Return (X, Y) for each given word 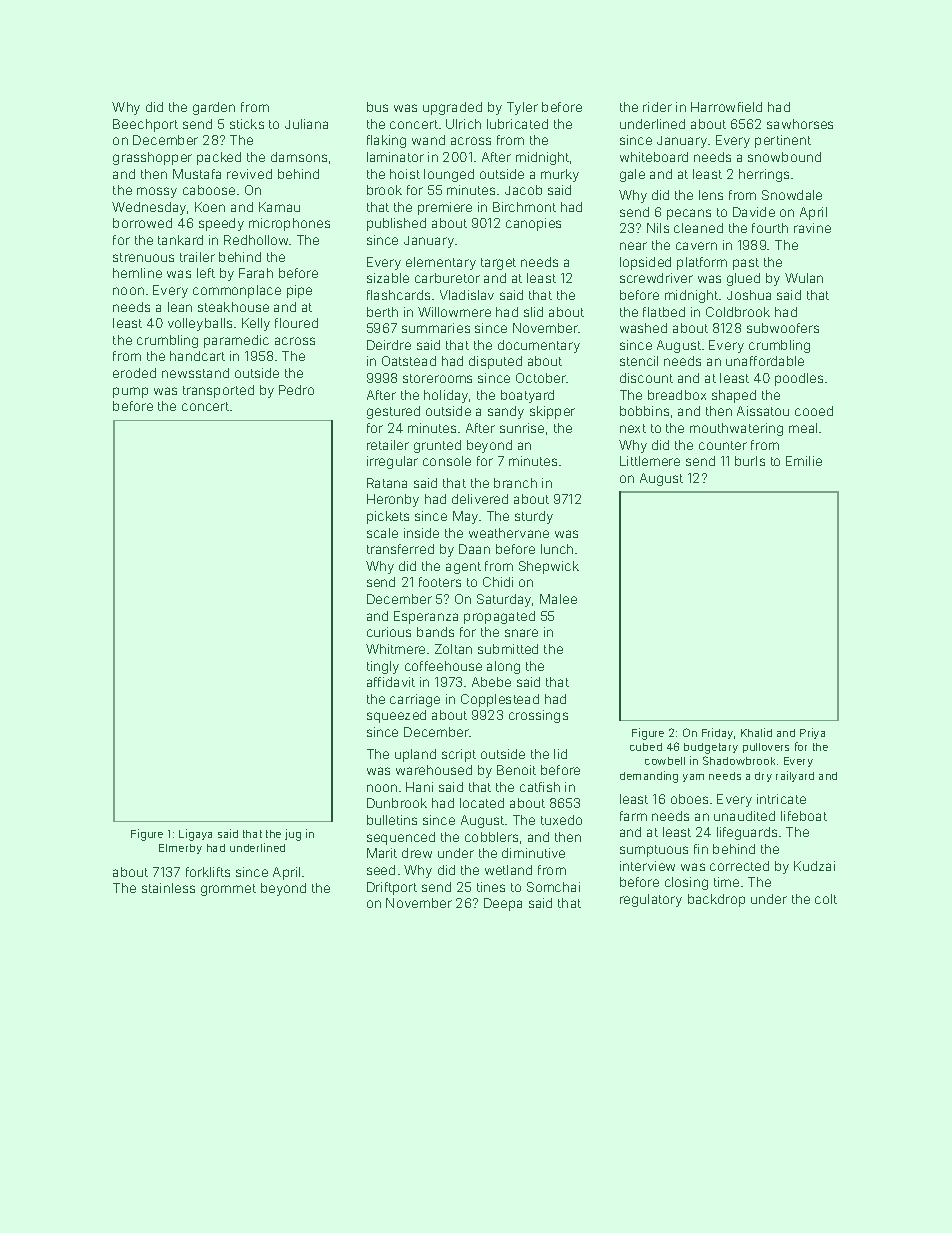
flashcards (398, 295)
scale (382, 533)
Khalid (756, 732)
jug (293, 835)
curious (389, 632)
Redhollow (256, 240)
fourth (770, 228)
